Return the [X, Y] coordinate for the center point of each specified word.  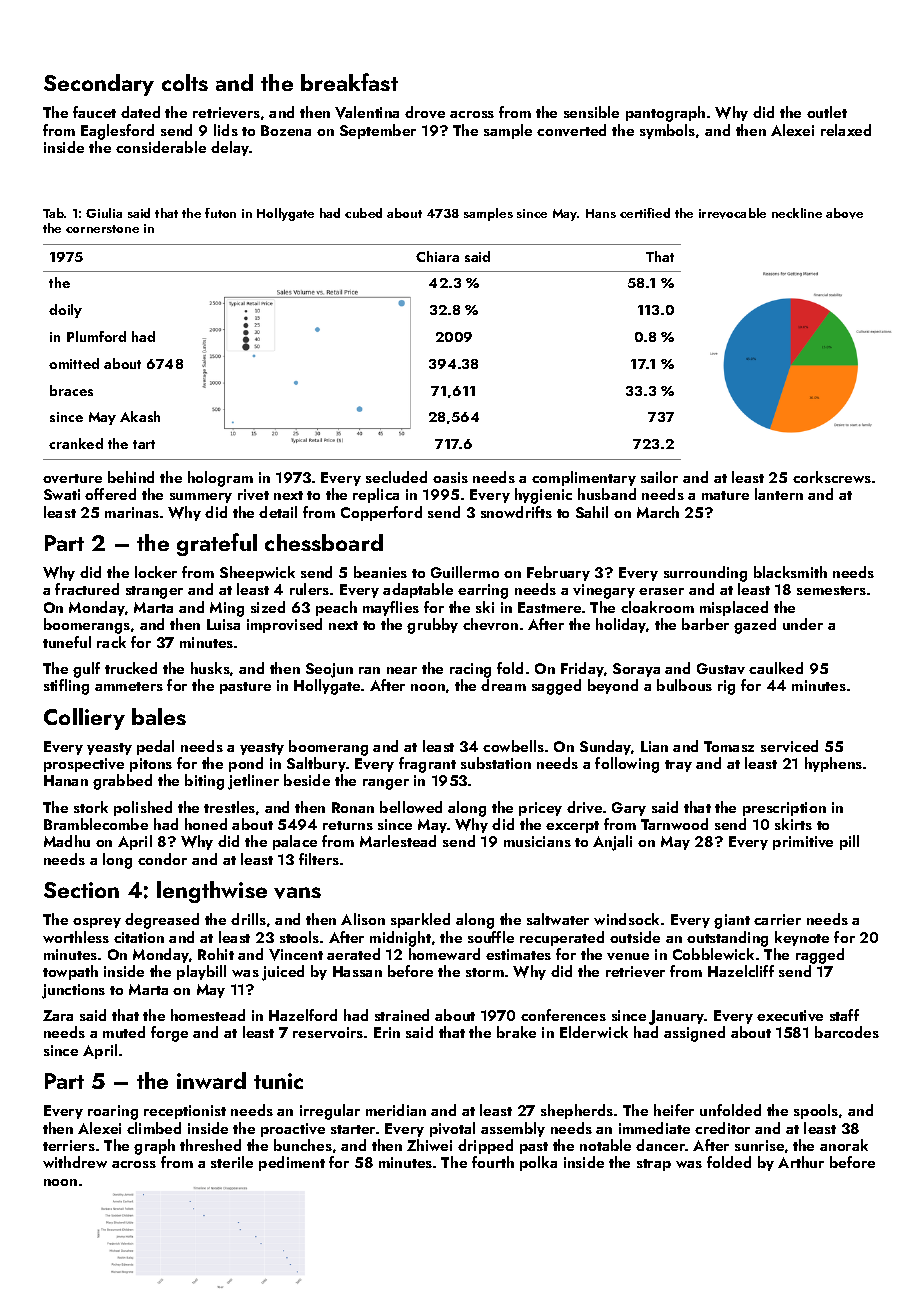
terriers [69, 1145]
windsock [626, 919]
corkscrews [832, 477]
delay [230, 148]
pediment [292, 1163]
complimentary [584, 478]
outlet [827, 112]
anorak [844, 1145]
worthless [76, 937]
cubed [363, 213]
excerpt [572, 827]
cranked [76, 443]
